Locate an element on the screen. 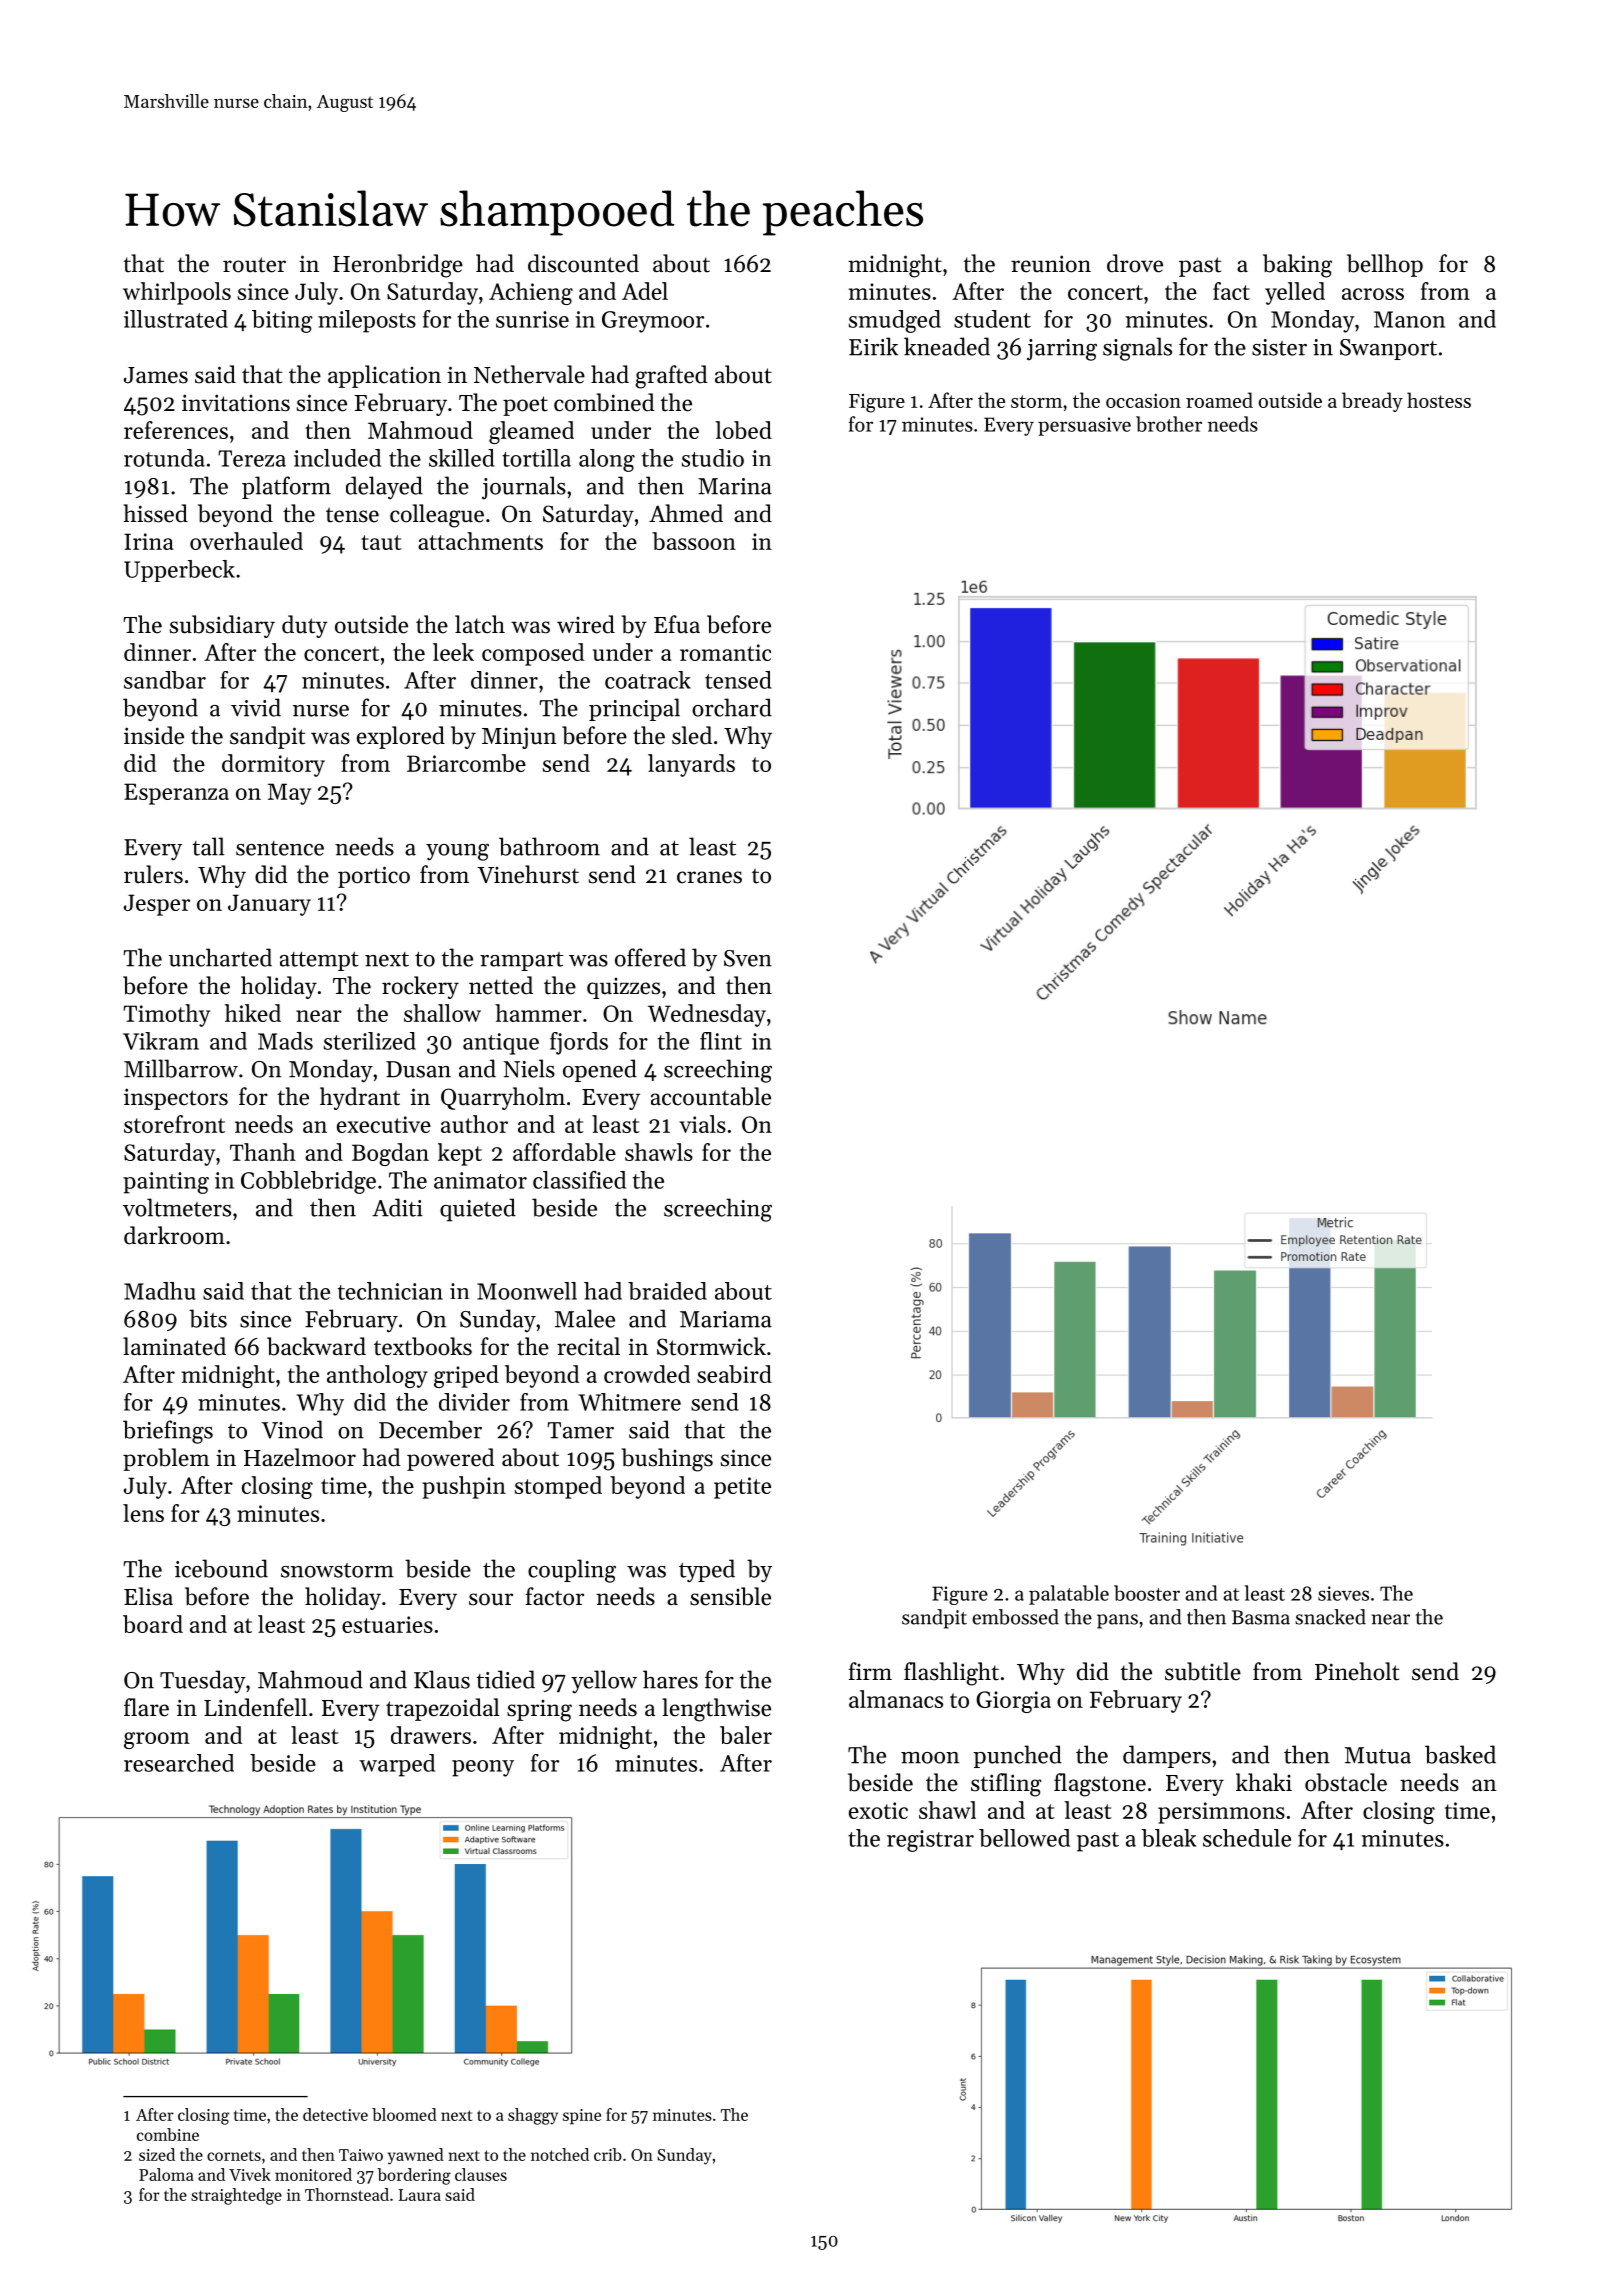  seabird is located at coordinates (734, 1374).
